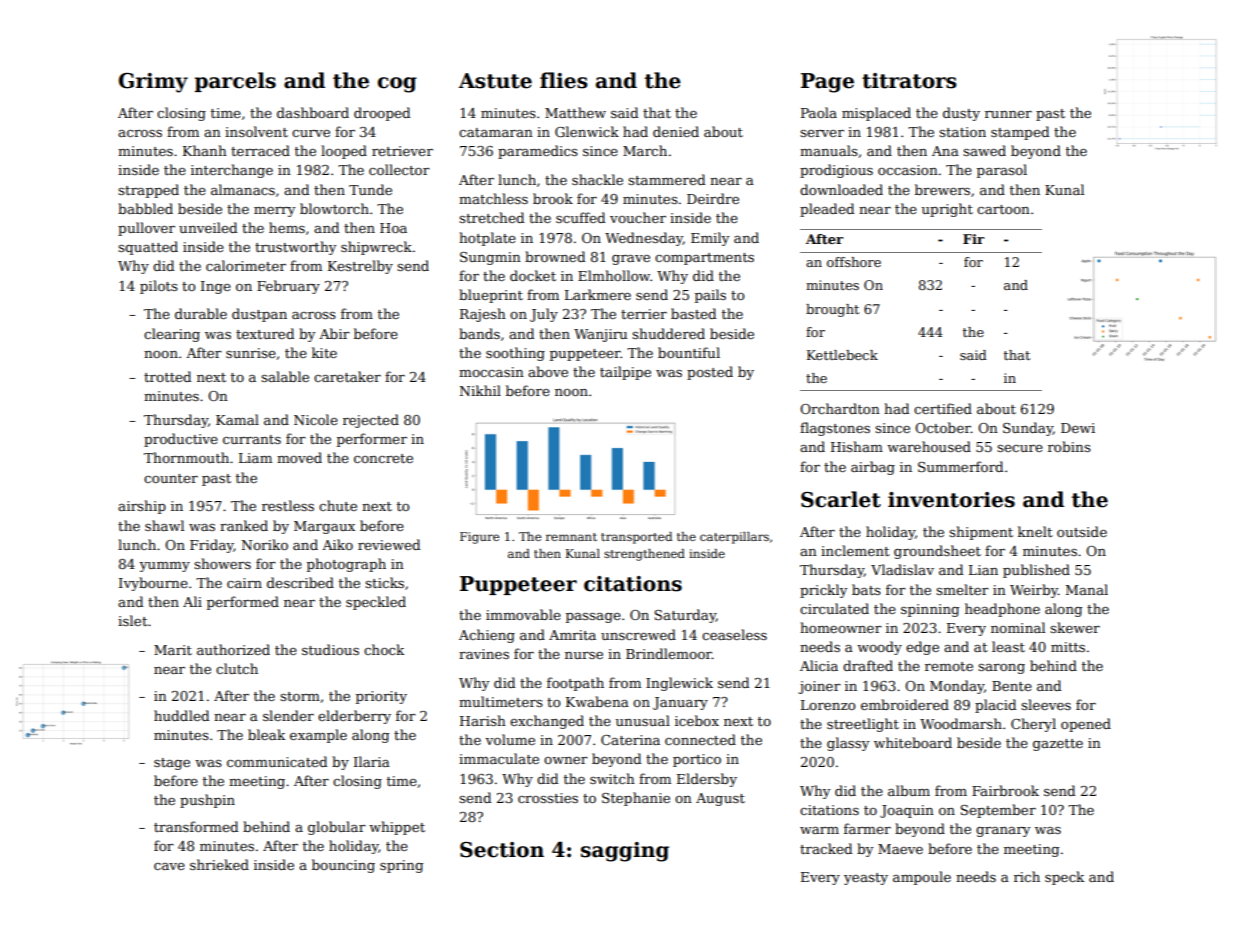  What do you see at coordinates (133, 620) in the page?
I see `islet` at bounding box center [133, 620].
